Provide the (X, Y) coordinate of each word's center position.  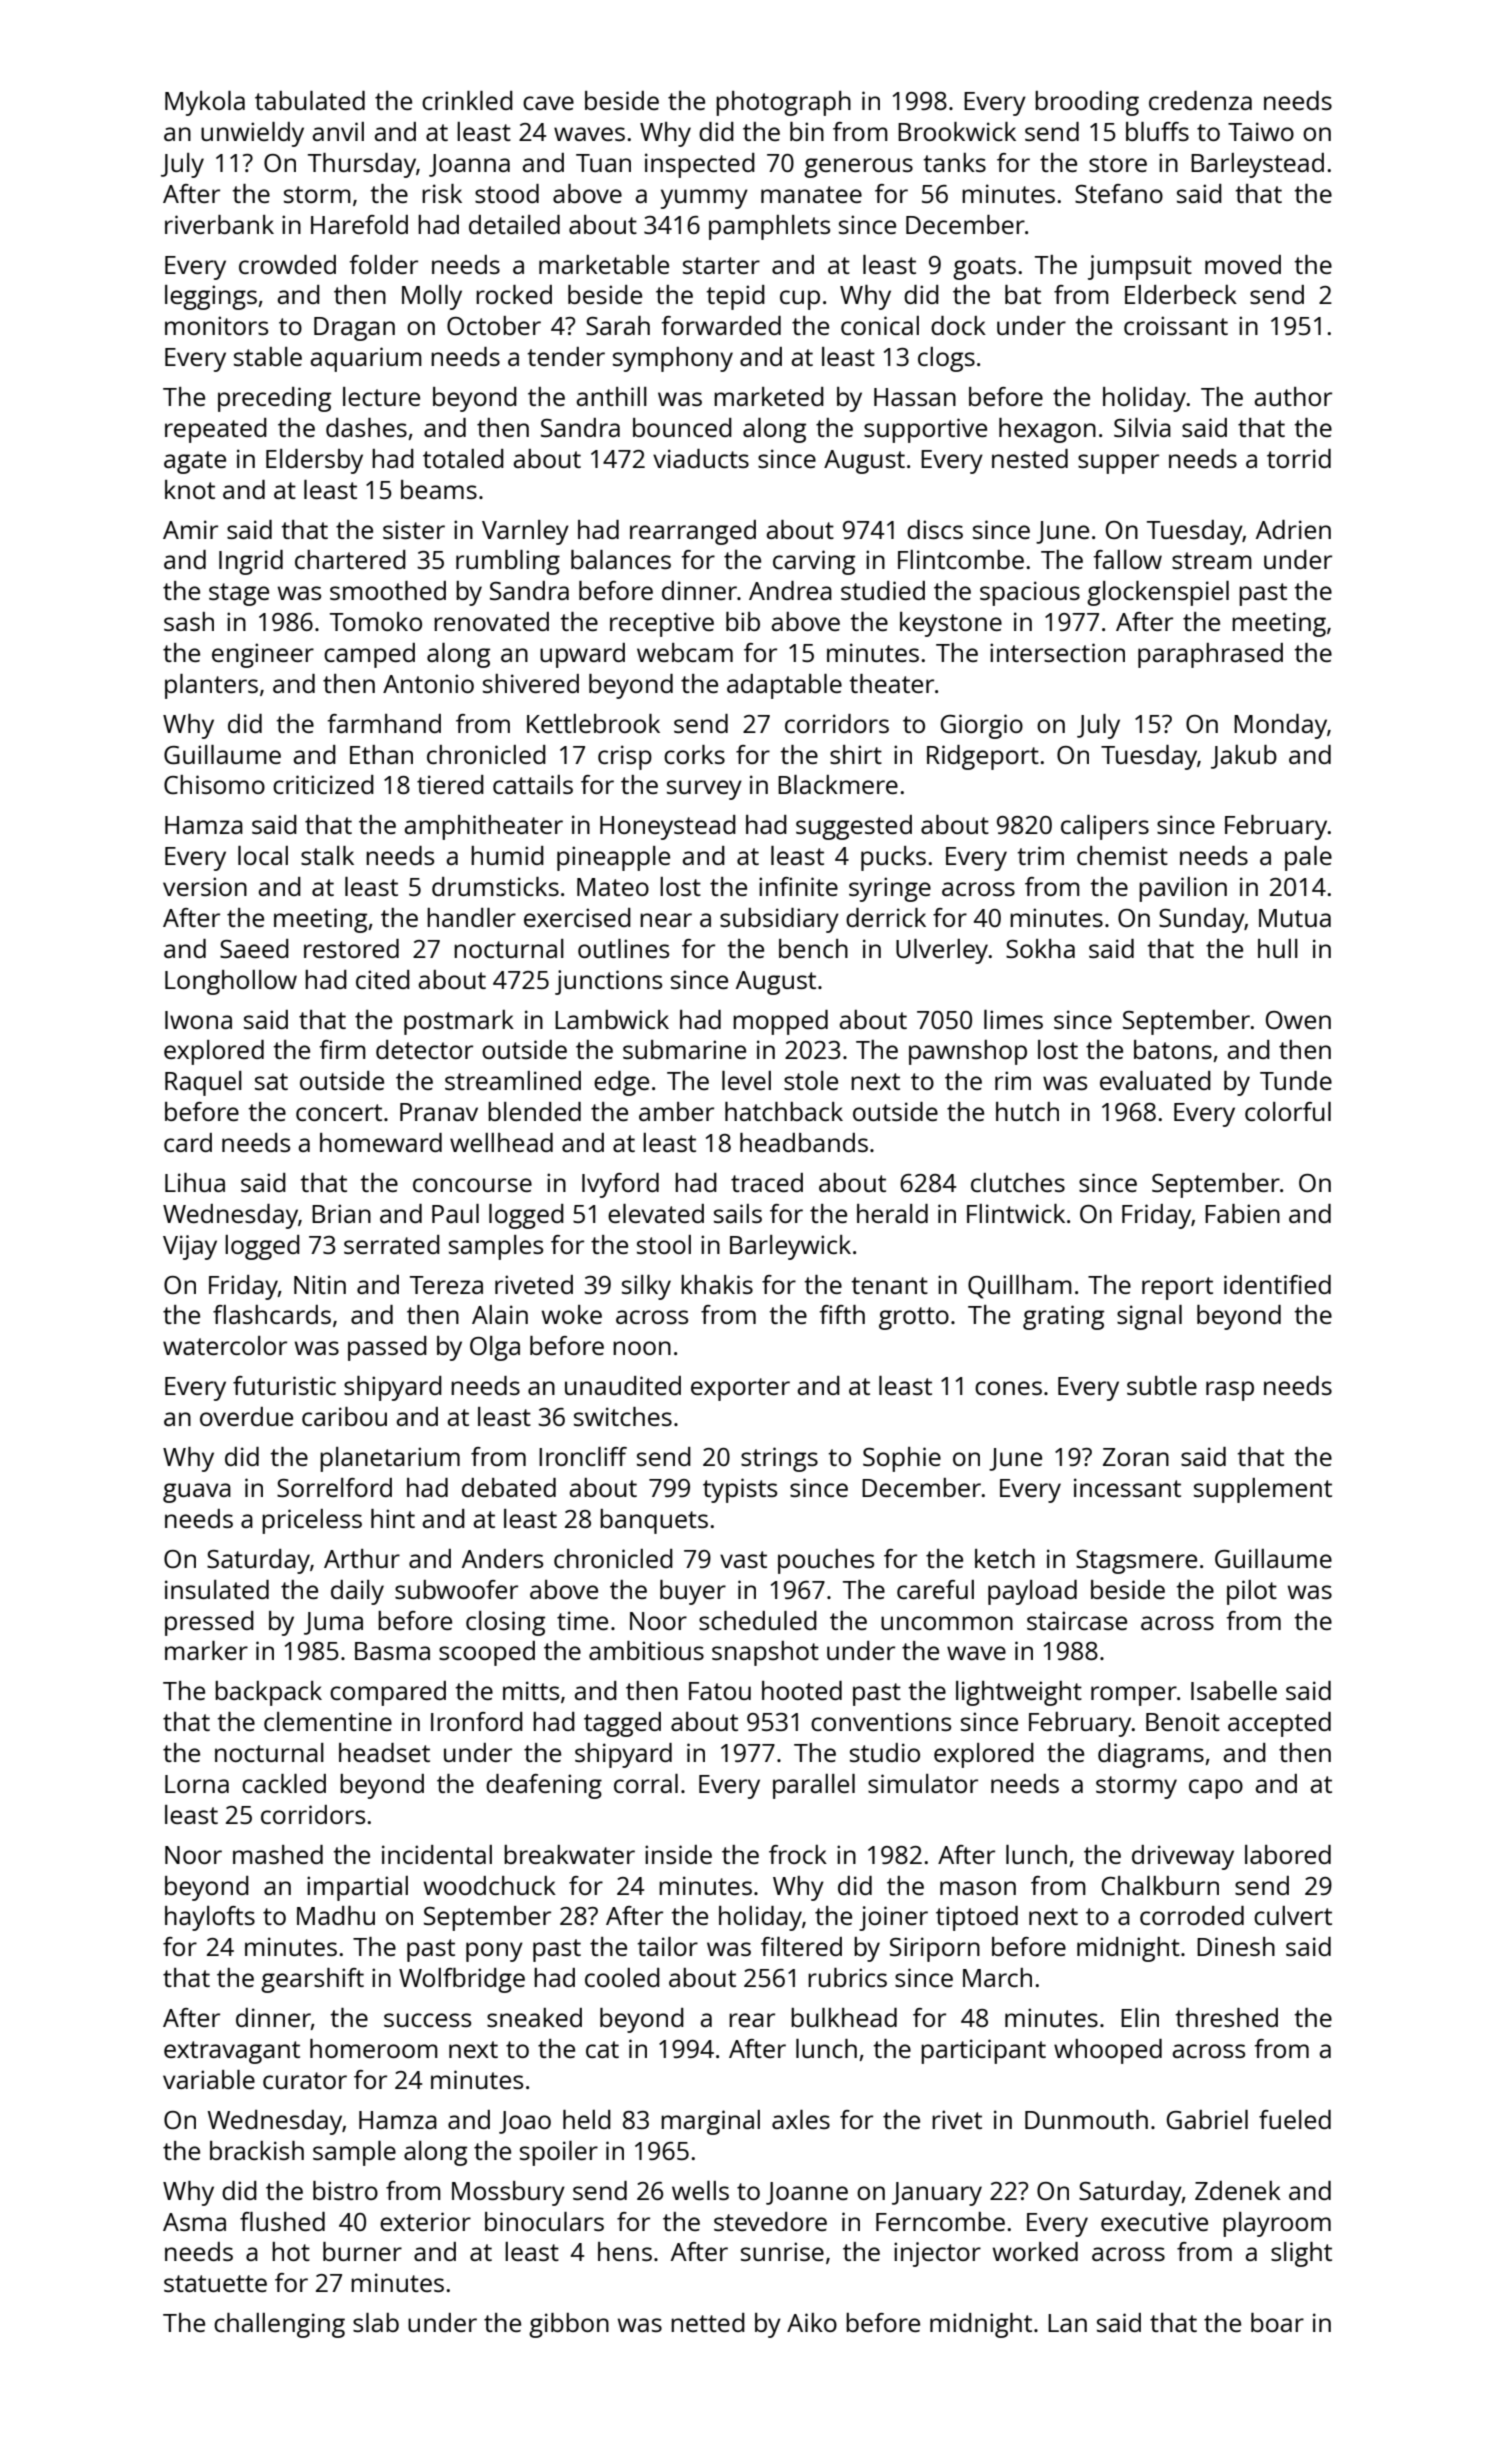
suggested (854, 827)
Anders (502, 1558)
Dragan (354, 329)
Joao (525, 2122)
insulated (217, 1589)
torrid (1299, 458)
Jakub (1244, 757)
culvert (1293, 1915)
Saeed (254, 948)
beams (439, 489)
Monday (1280, 726)
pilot (1252, 1592)
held (587, 2119)
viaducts (701, 458)
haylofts (210, 1918)
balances (621, 559)
